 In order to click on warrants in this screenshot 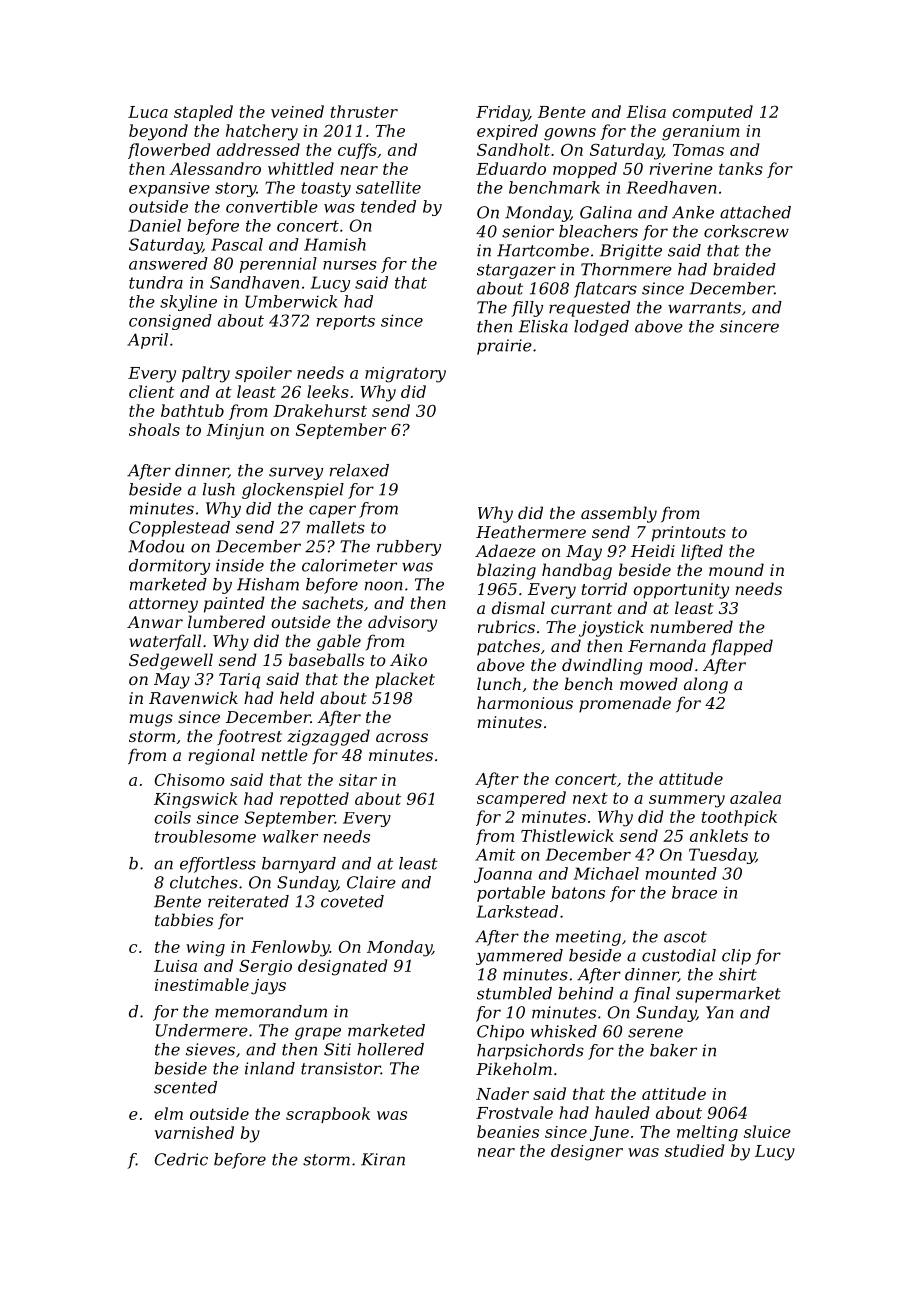, I will do `click(704, 308)`.
